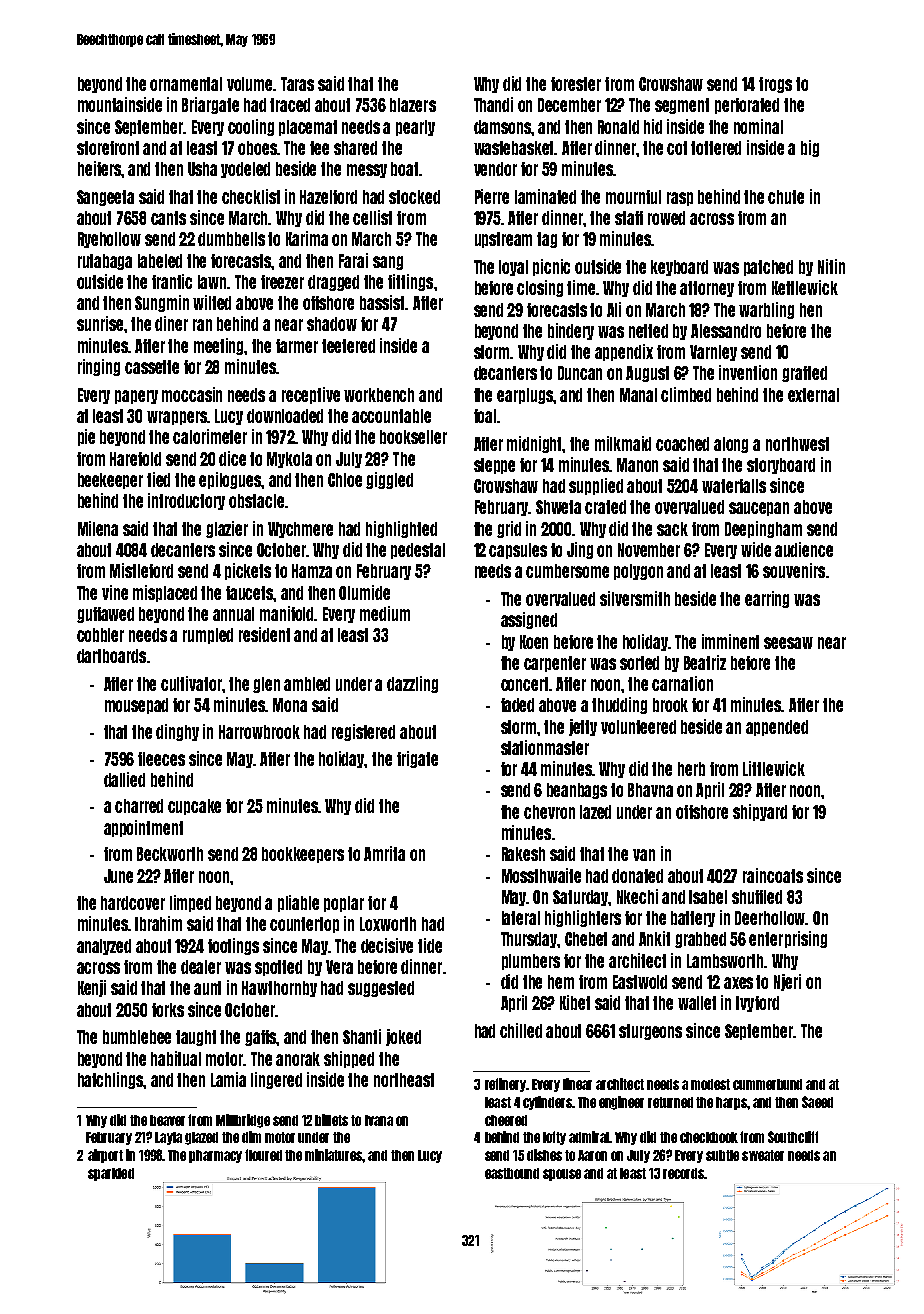  Describe the element at coordinates (111, 1174) in the screenshot. I see `sparkled` at that location.
